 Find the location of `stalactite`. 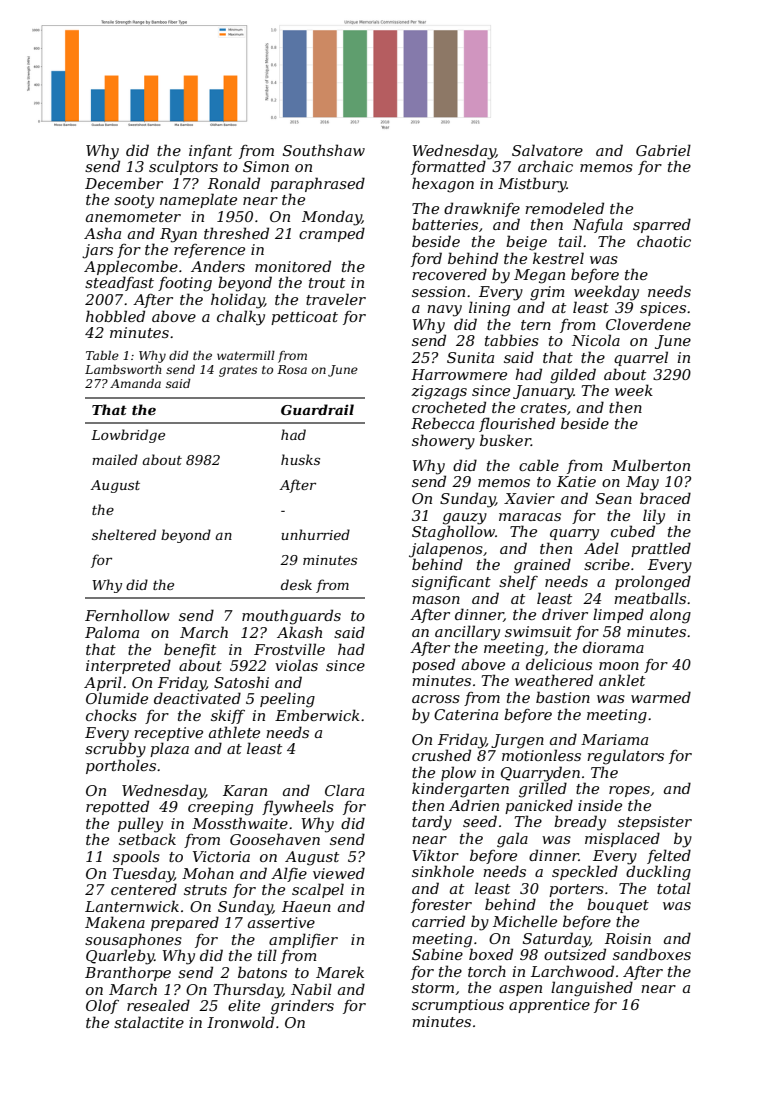

stalactite is located at coordinates (149, 1022).
